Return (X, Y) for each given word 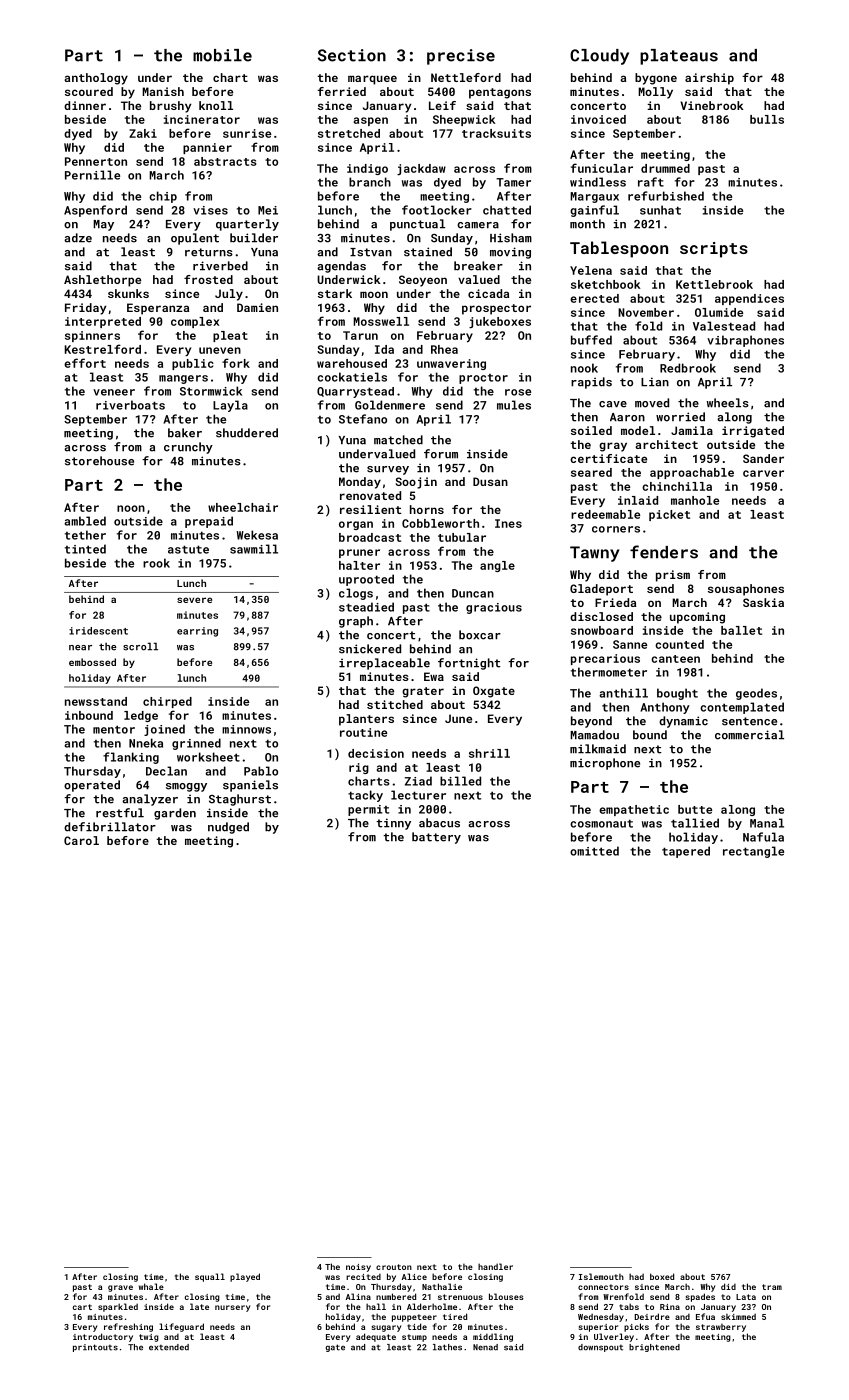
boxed (662, 1276)
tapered (686, 852)
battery (436, 838)
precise (461, 57)
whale (151, 1286)
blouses (506, 1296)
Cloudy (599, 57)
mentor (114, 729)
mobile (222, 55)
